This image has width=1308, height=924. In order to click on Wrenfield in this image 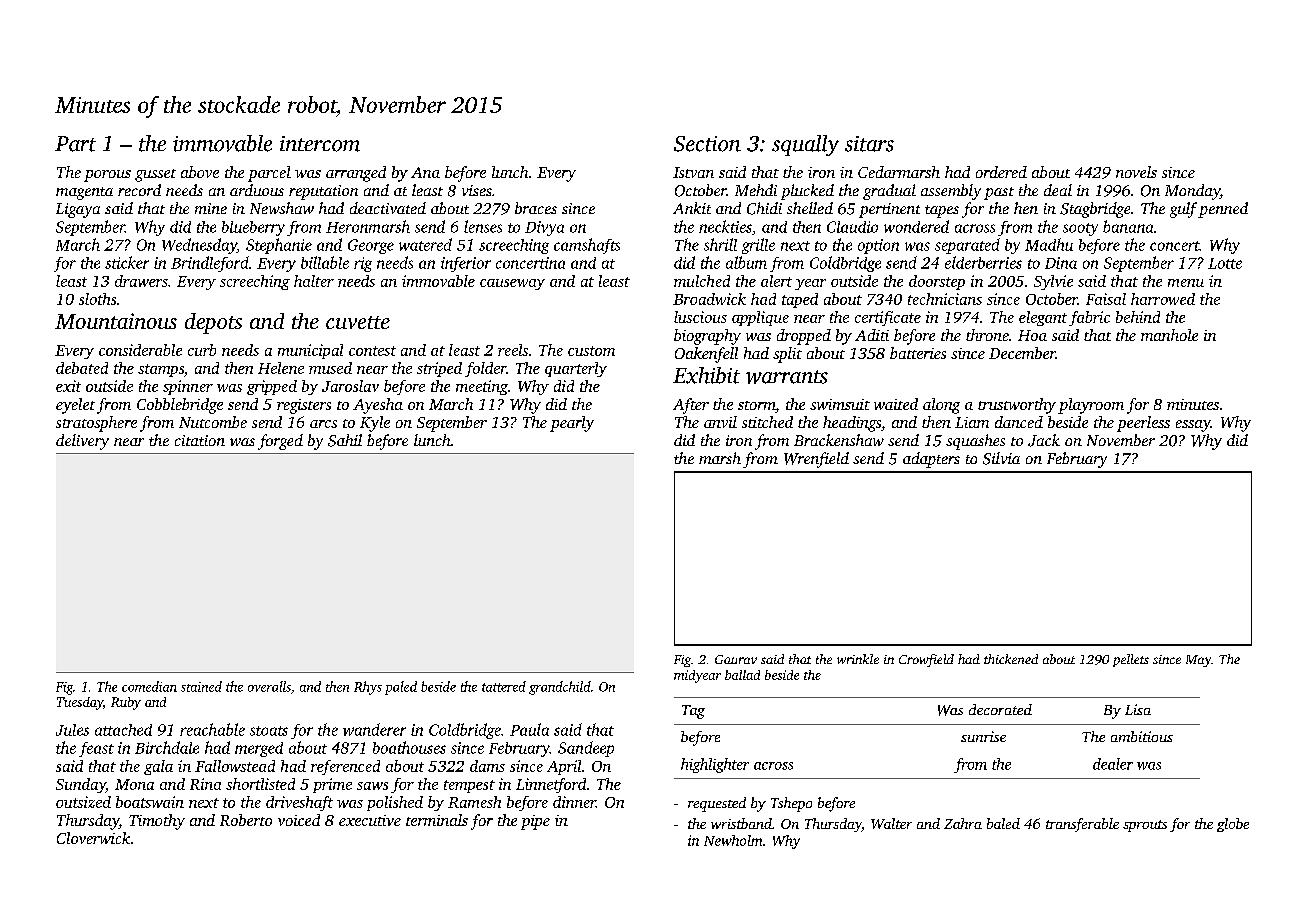, I will do `click(816, 460)`.
